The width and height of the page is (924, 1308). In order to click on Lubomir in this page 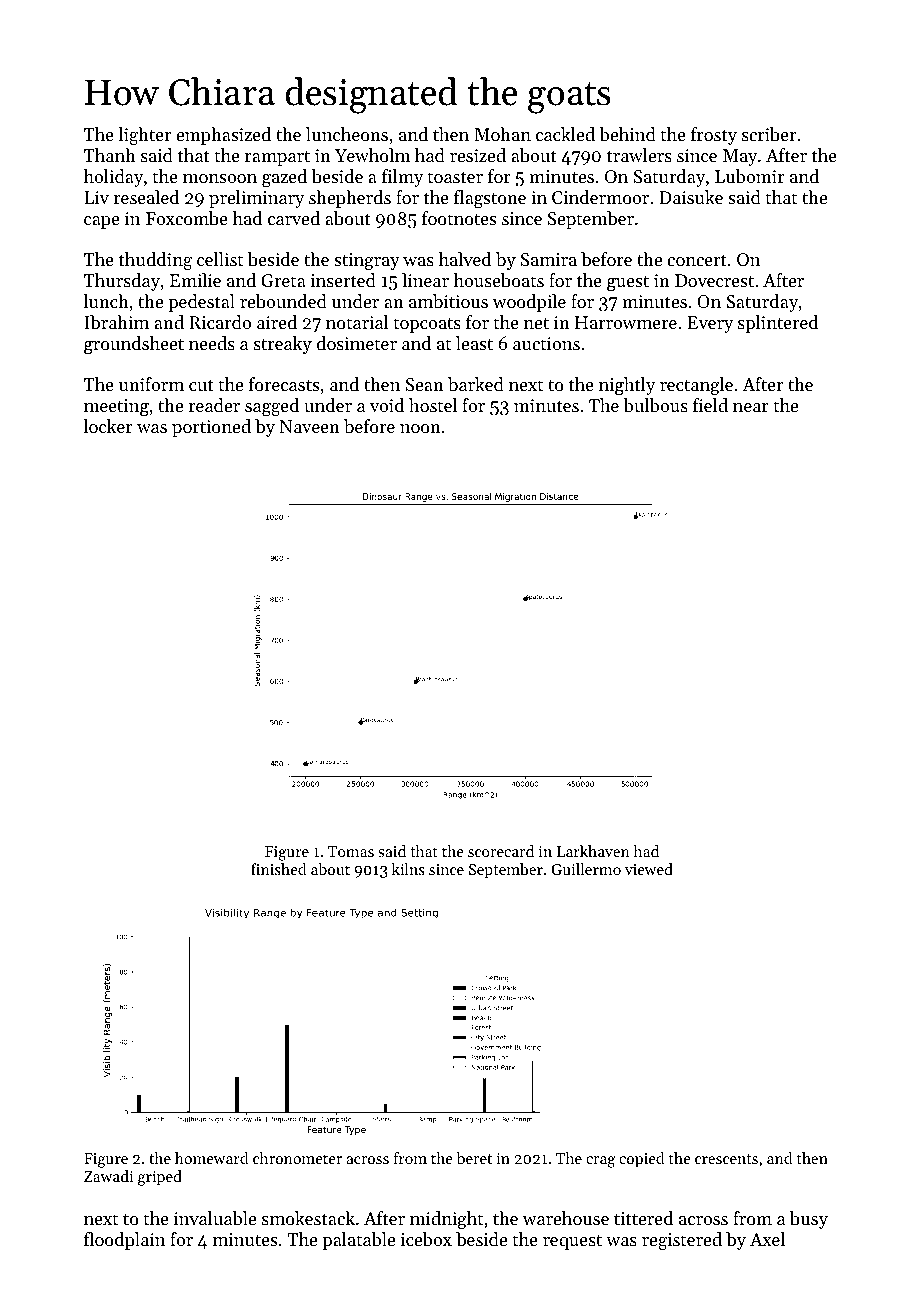, I will do `click(750, 176)`.
